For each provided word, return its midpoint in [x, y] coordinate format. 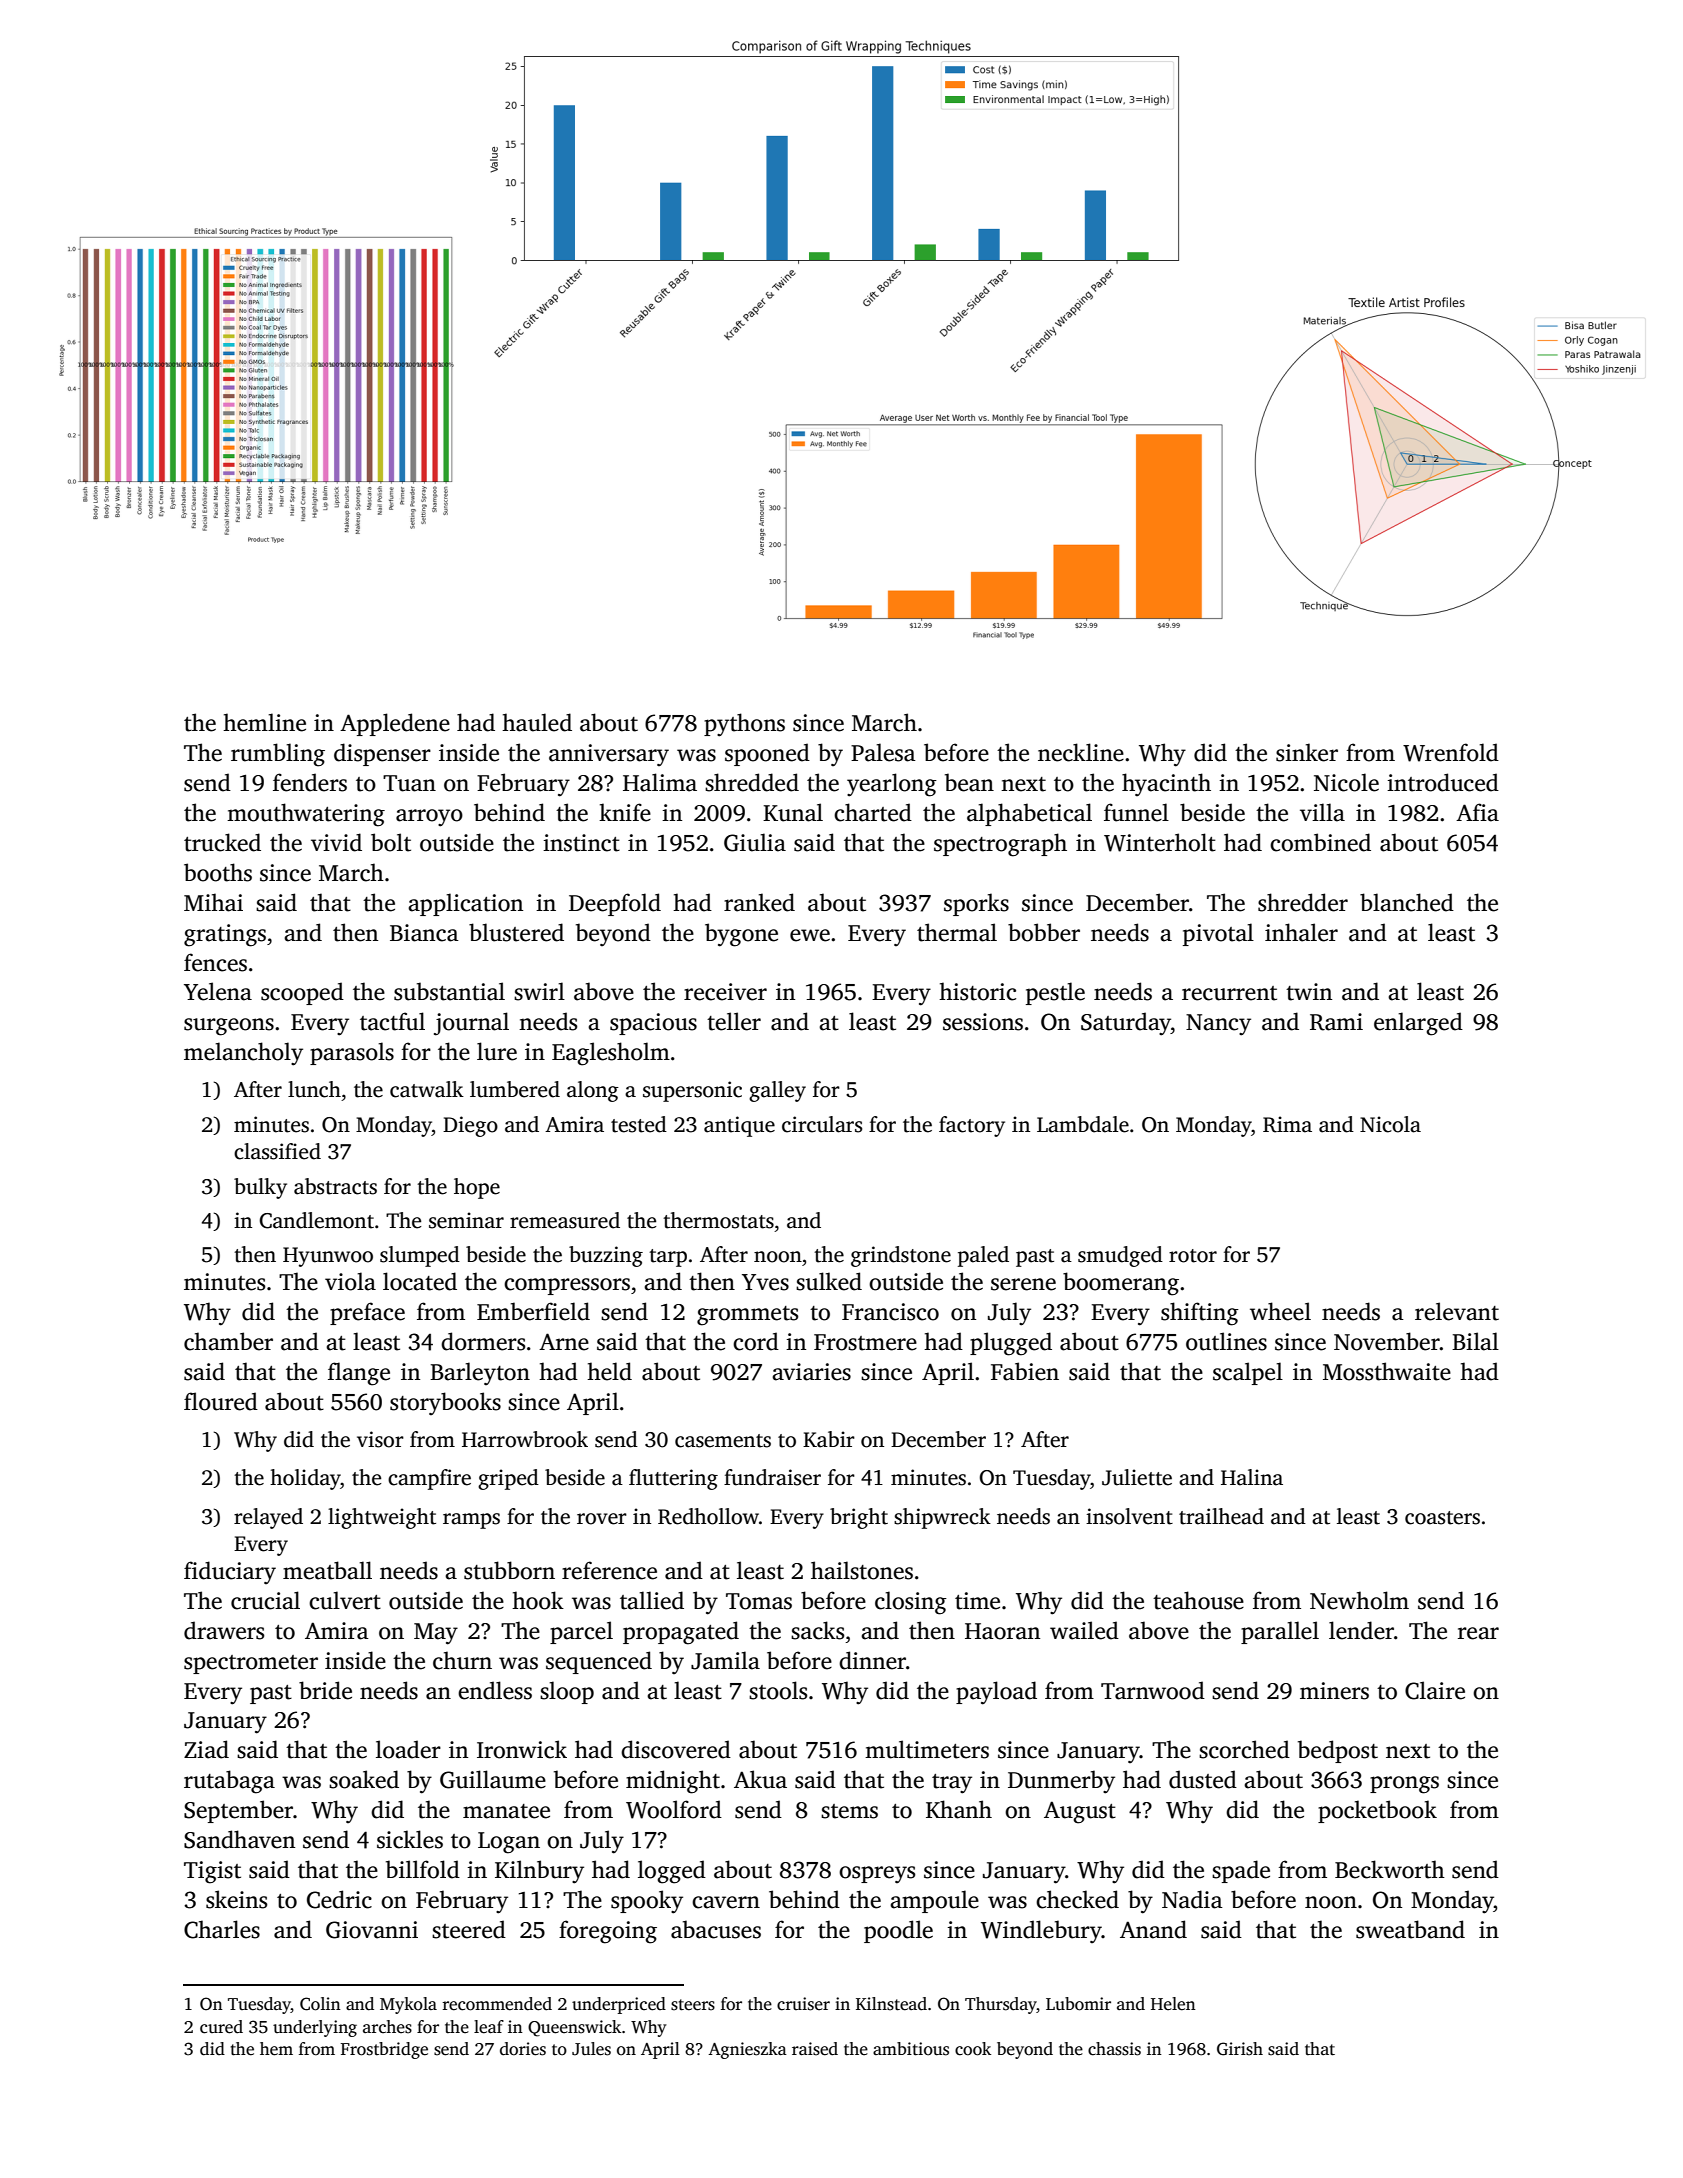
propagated [681, 1633]
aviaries [811, 1372]
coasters [1442, 1518]
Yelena [218, 991]
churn [462, 1660]
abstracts [335, 1186]
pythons [744, 725]
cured [221, 2027]
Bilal [1475, 1341]
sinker [1307, 752]
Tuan [409, 783]
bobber [1044, 932]
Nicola [1390, 1124]
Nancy [1218, 1025]
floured [221, 1401]
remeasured [565, 1220]
